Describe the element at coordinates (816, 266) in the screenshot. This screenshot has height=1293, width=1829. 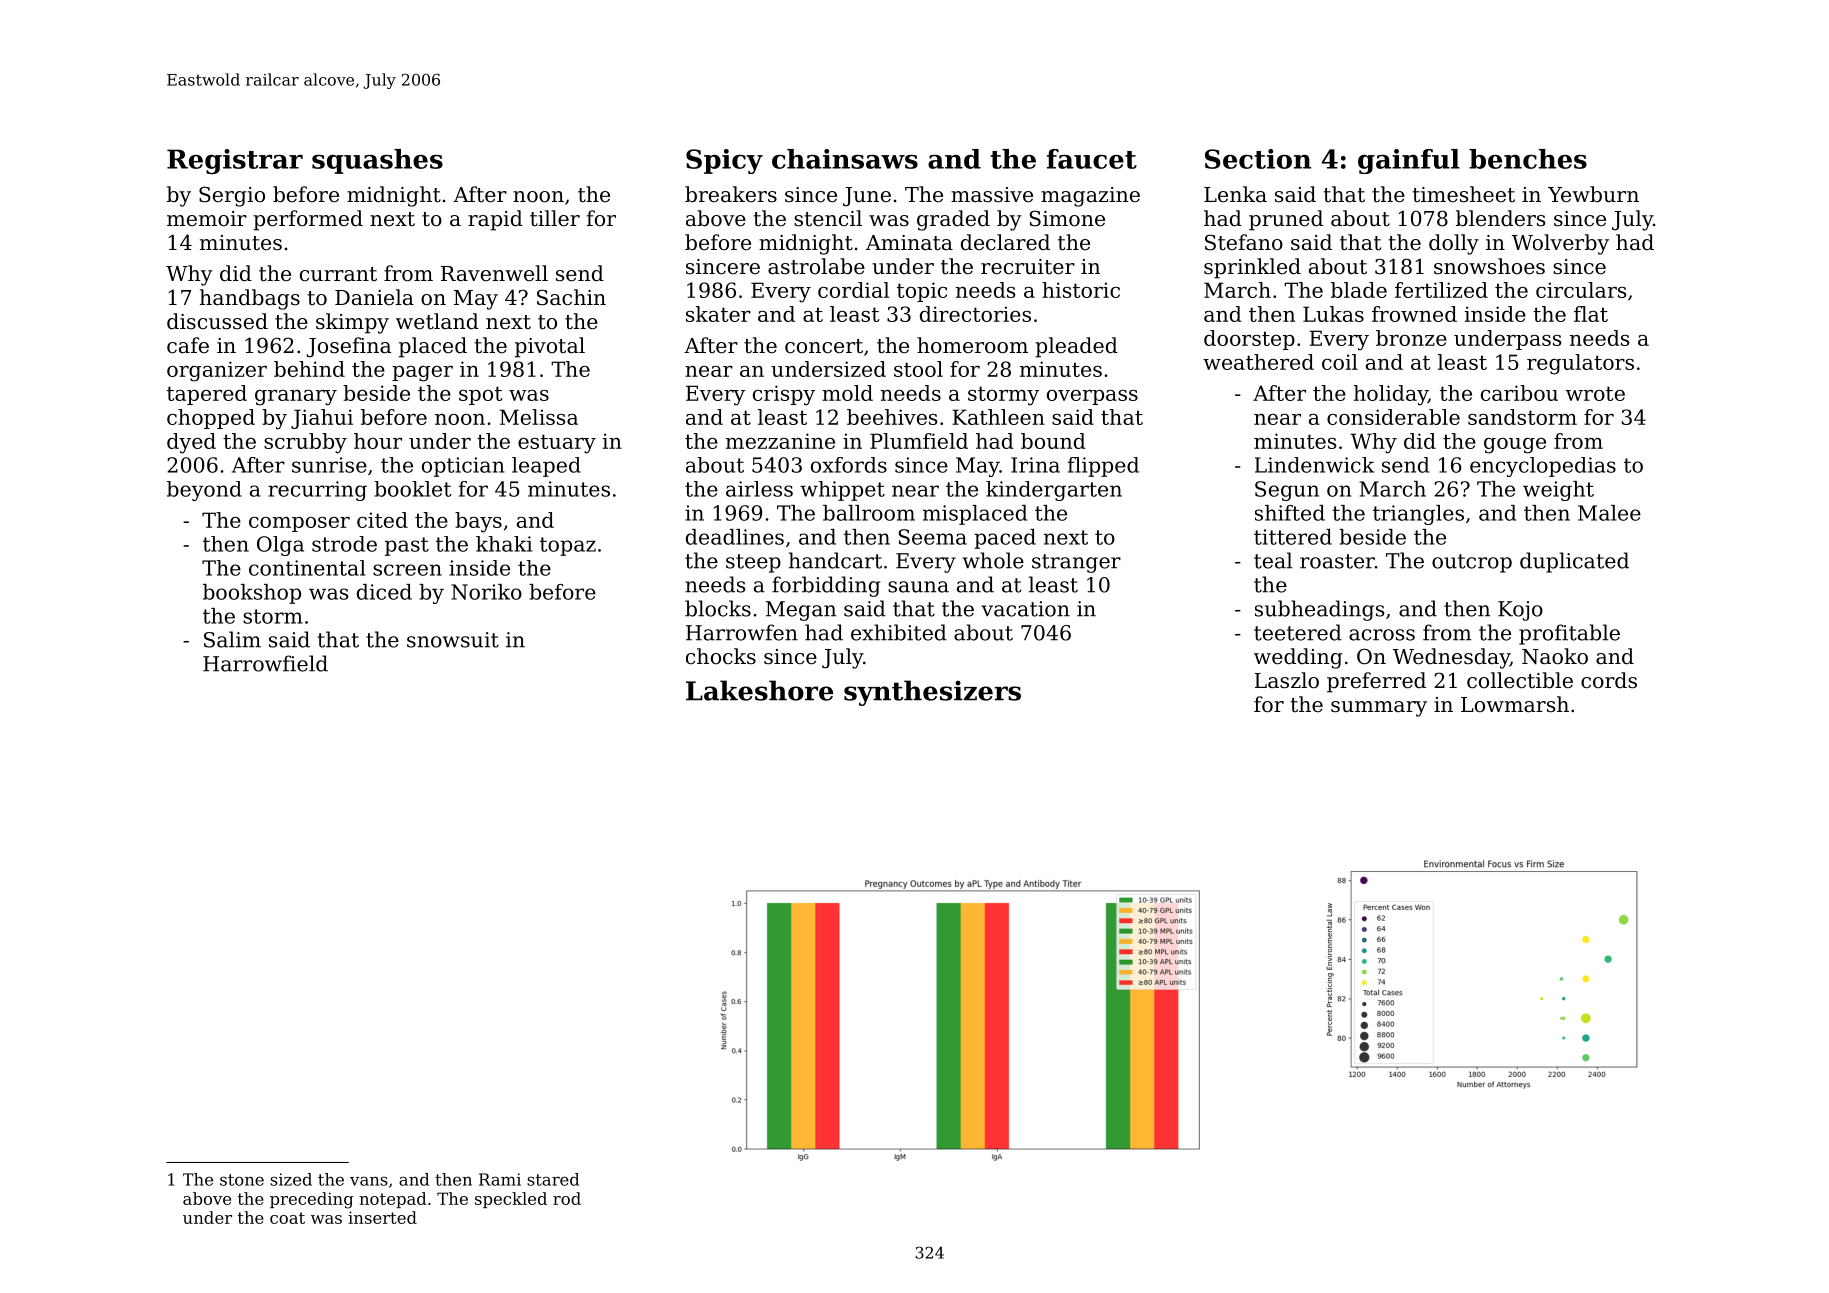
I see `astrolabe` at that location.
